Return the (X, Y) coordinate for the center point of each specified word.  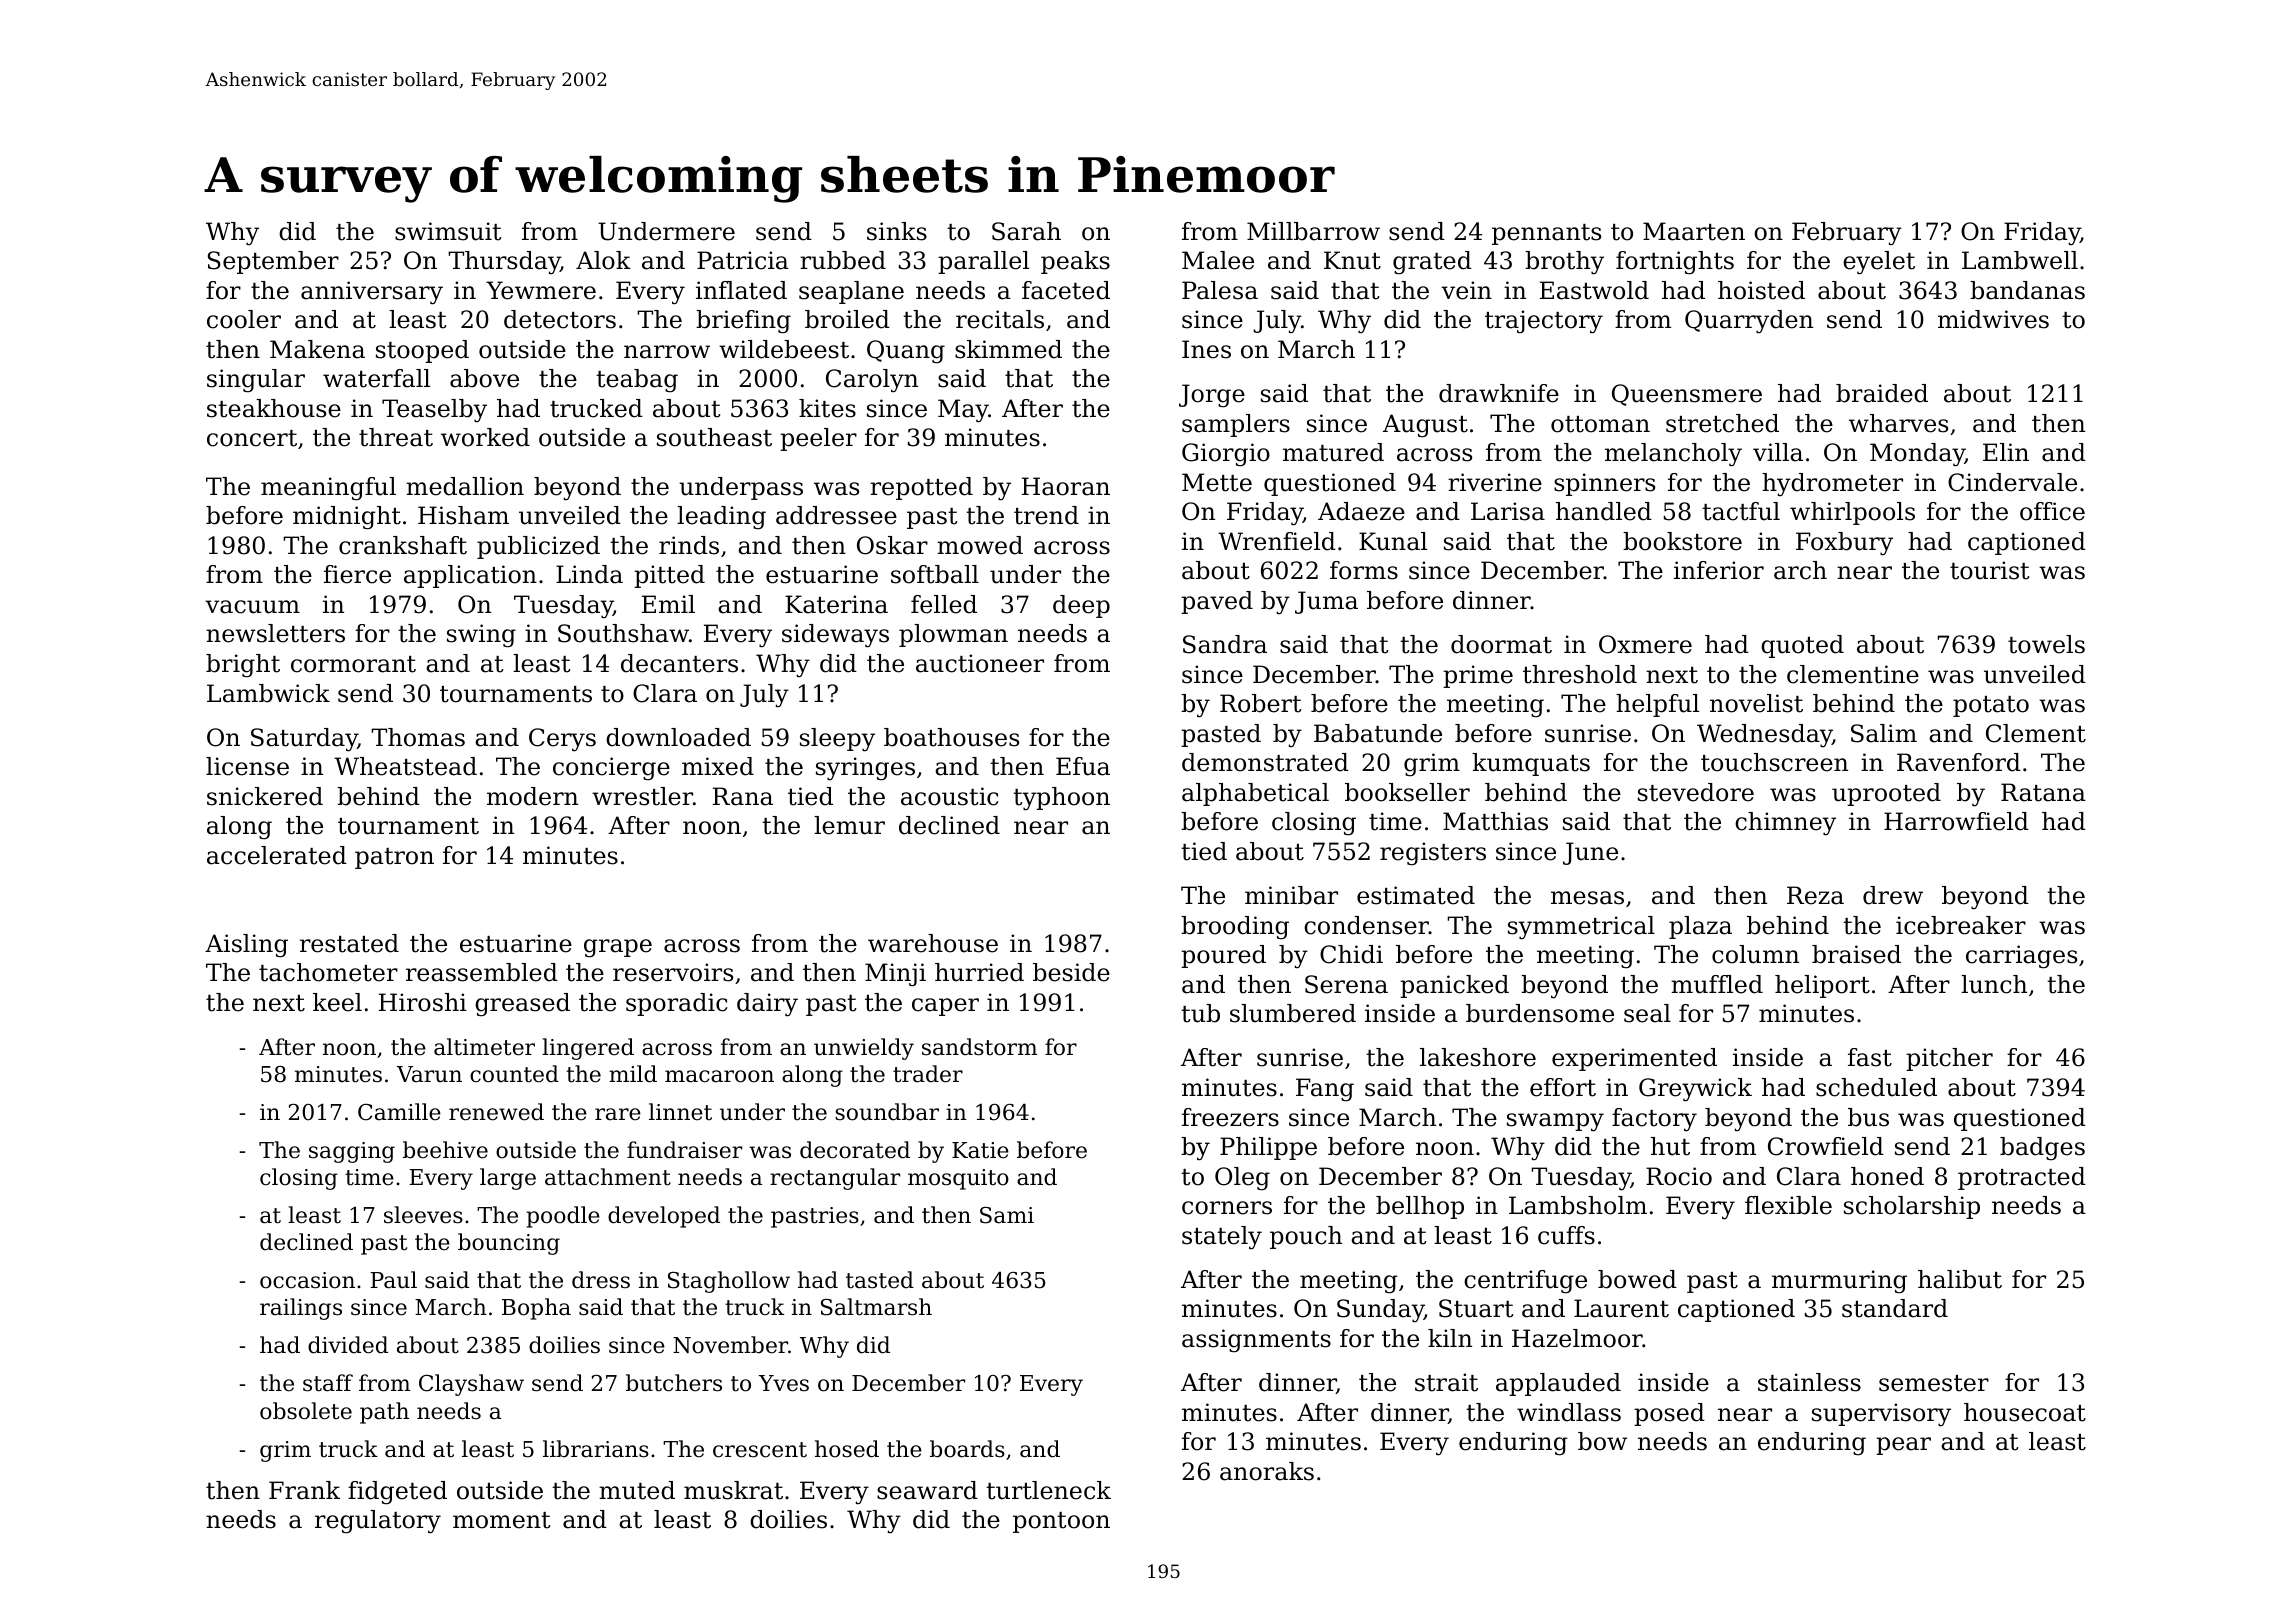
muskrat (733, 1490)
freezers (1230, 1117)
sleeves (423, 1215)
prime (1478, 676)
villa (1778, 452)
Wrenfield (1277, 541)
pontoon (1061, 1522)
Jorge (1212, 396)
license (247, 766)
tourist (1990, 570)
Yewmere (541, 290)
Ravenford (1959, 762)
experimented (1634, 1059)
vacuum (252, 607)
